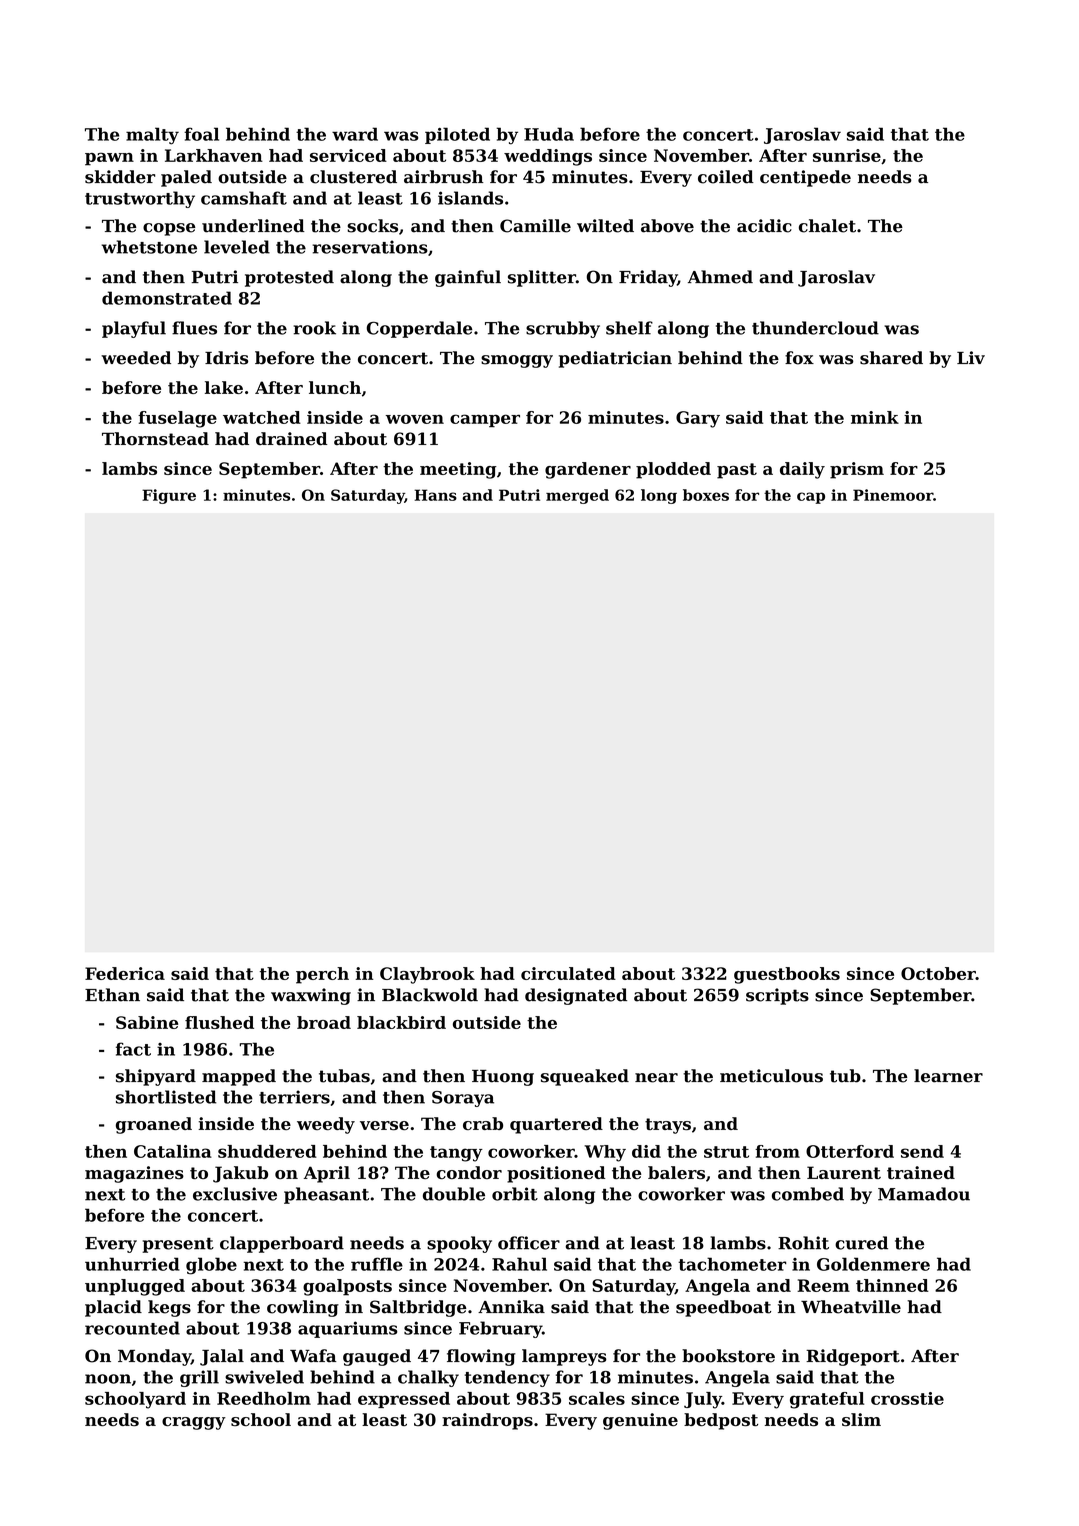 The height and width of the screenshot is (1526, 1079). I want to click on Hans, so click(436, 495).
